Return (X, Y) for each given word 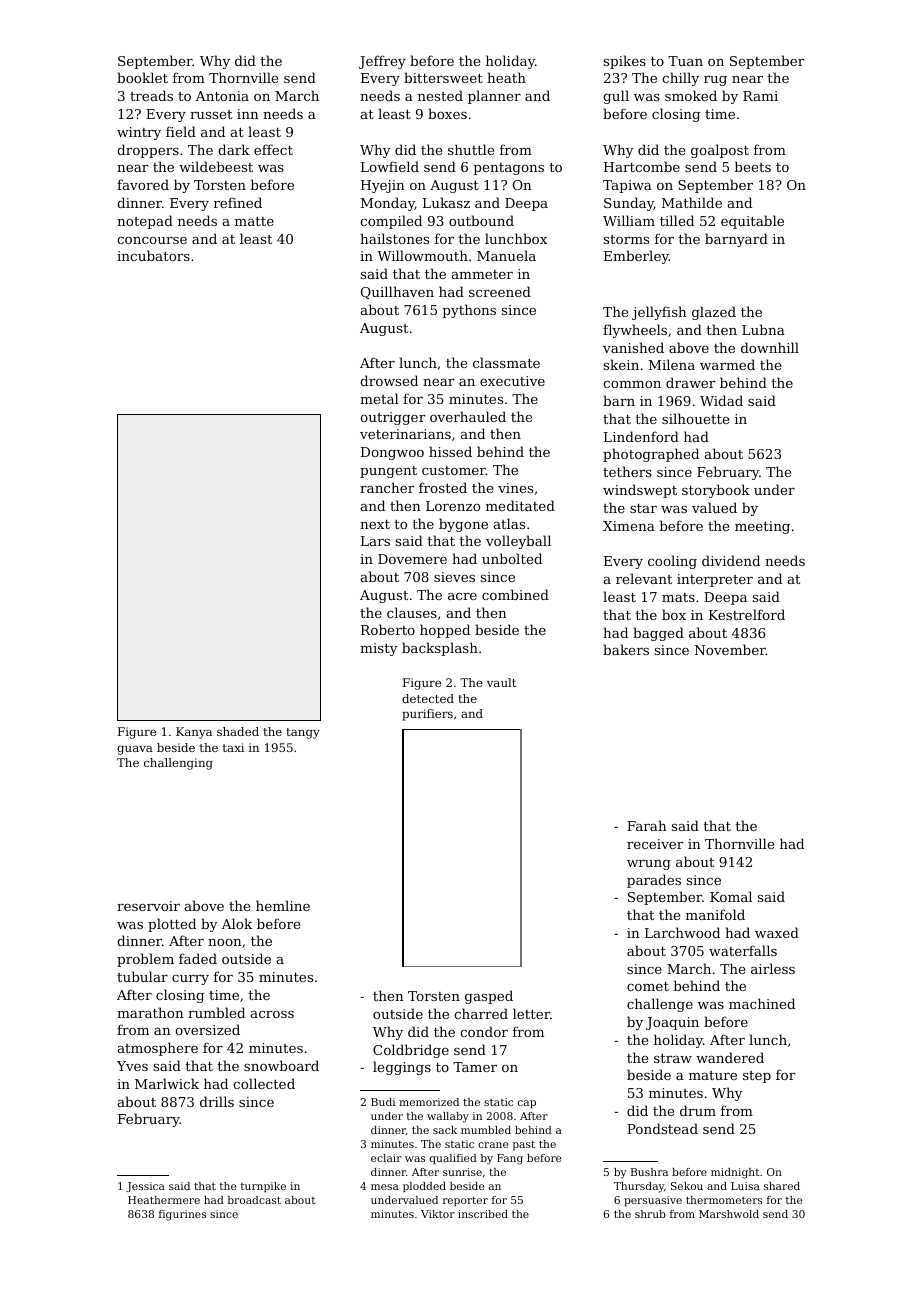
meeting (762, 527)
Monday (388, 204)
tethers (627, 471)
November (730, 649)
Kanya (194, 733)
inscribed (483, 1214)
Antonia (222, 96)
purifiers (427, 715)
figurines (182, 1215)
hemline (283, 905)
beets (752, 166)
